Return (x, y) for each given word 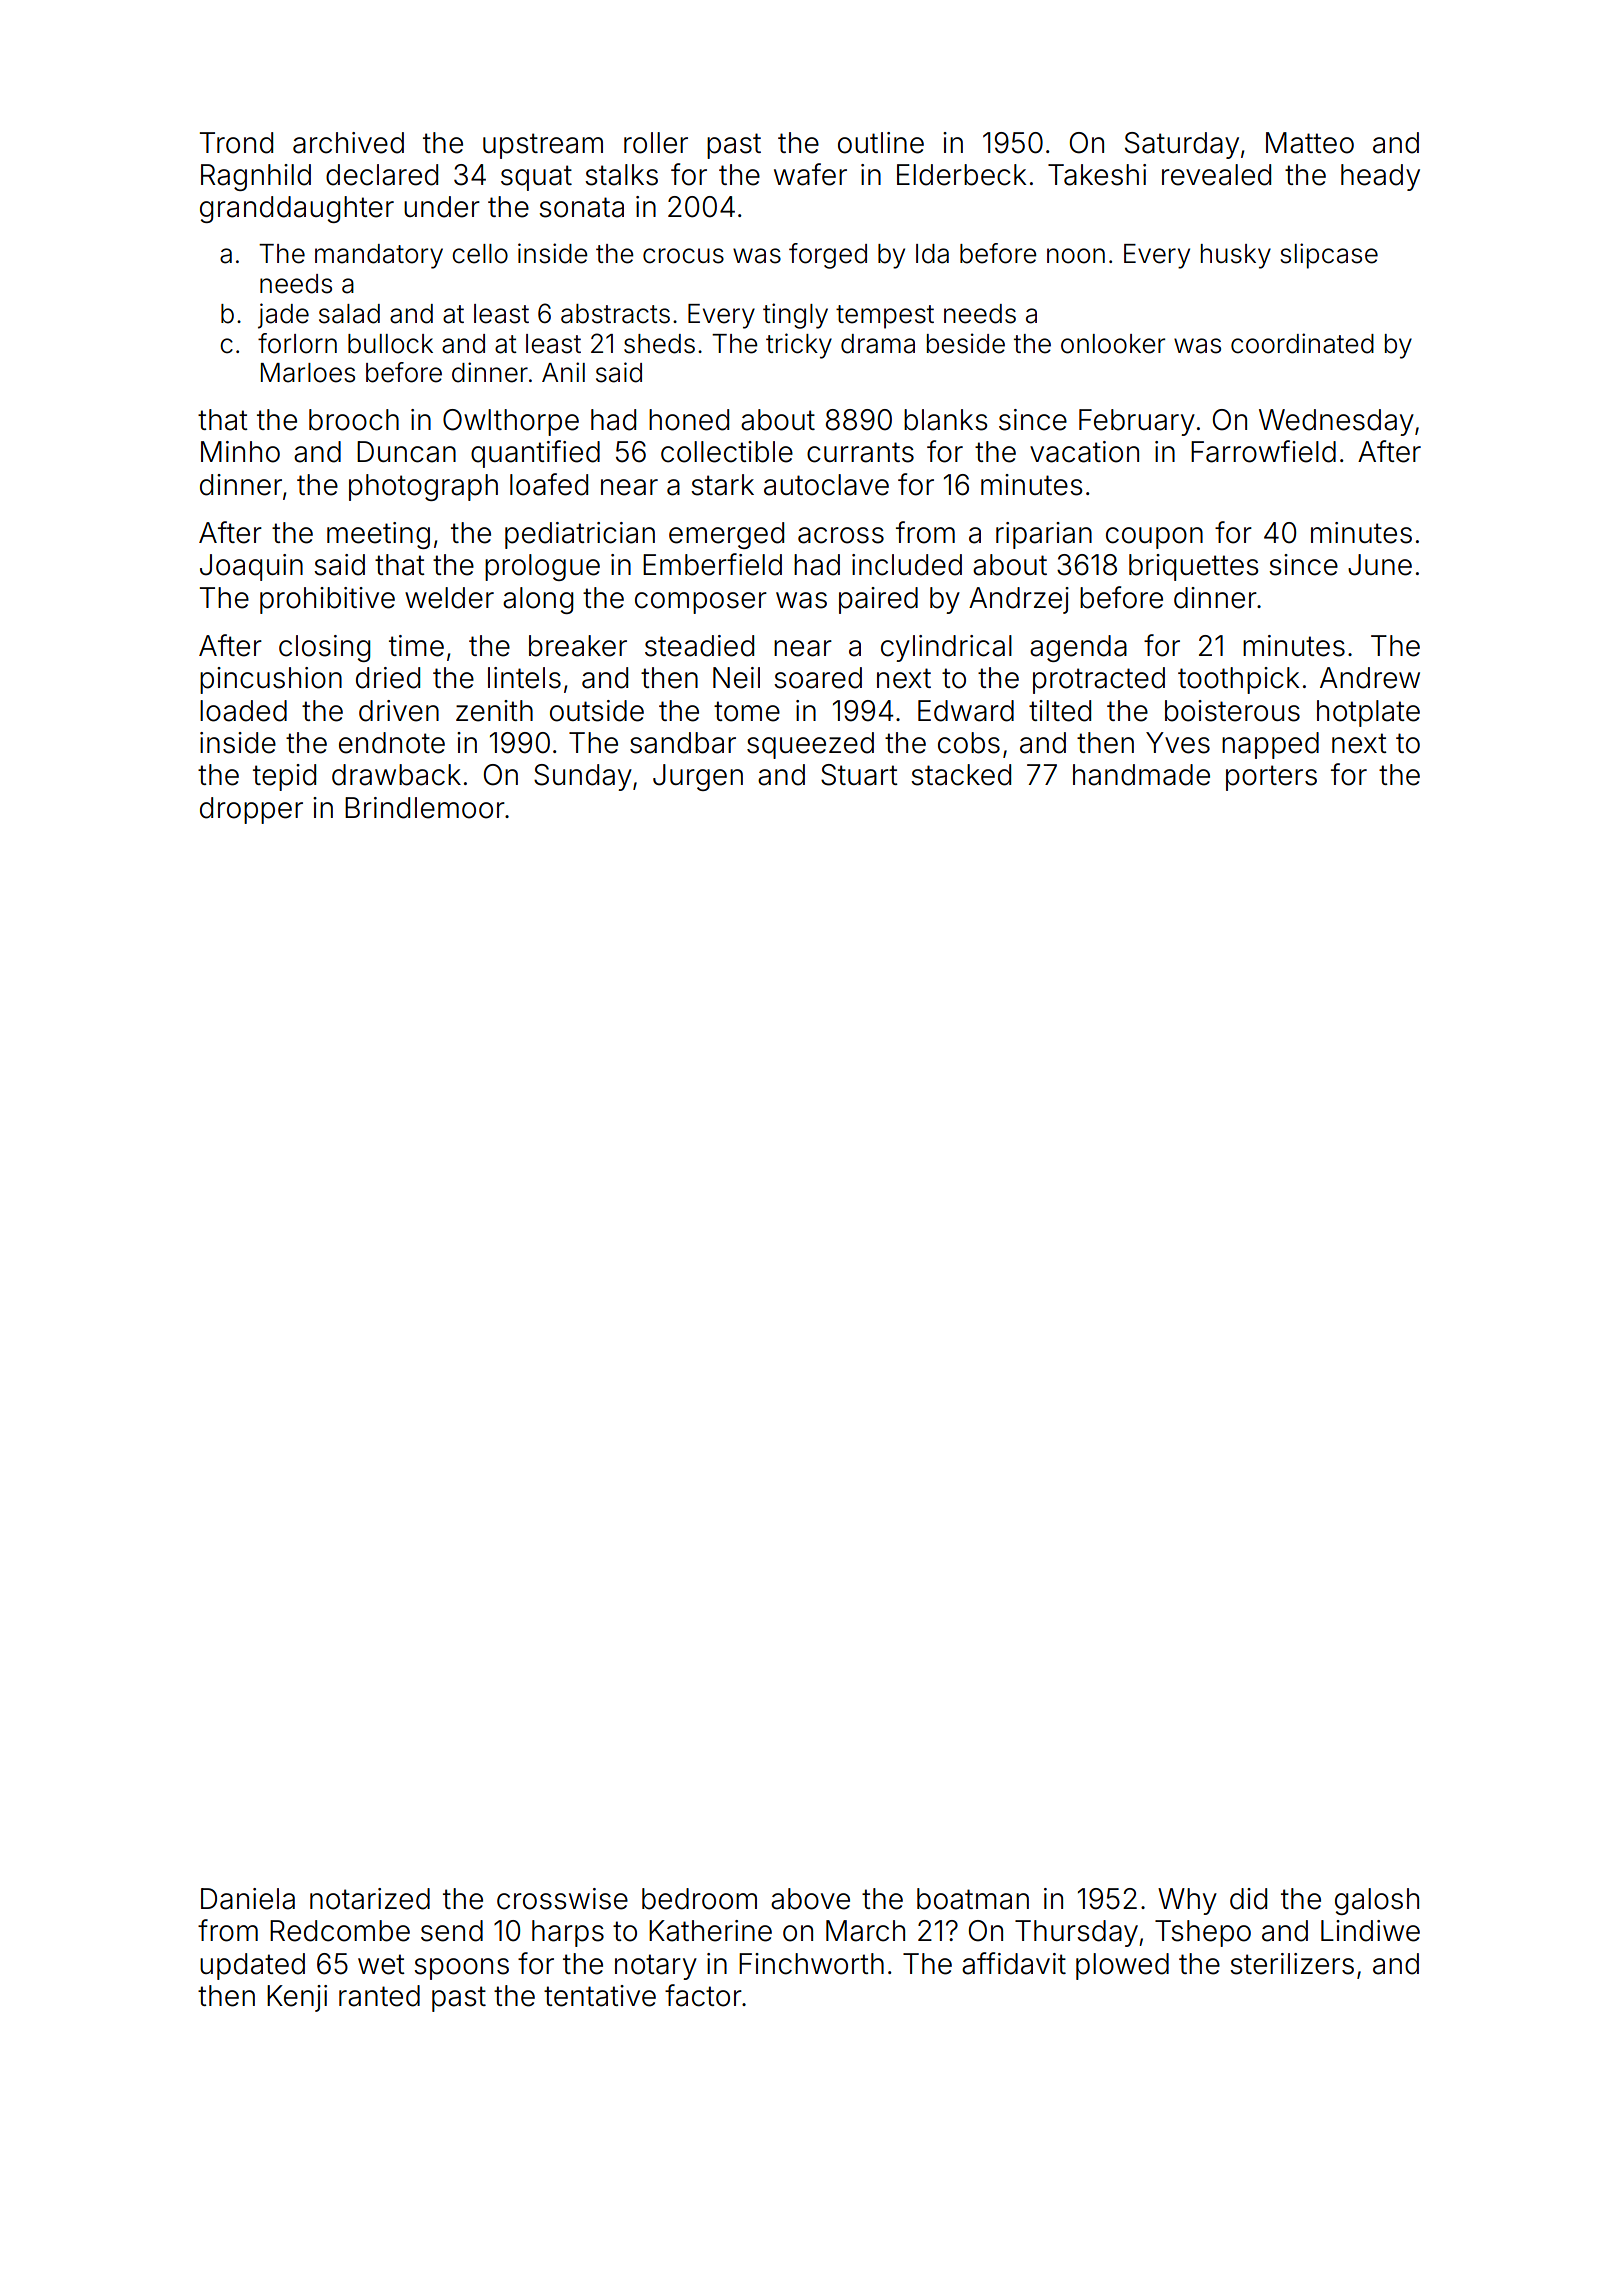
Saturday (1182, 145)
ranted (379, 1996)
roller (656, 143)
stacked (961, 775)
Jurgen (698, 777)
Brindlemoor (425, 808)
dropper (251, 810)
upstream (543, 146)
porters (1271, 778)
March (865, 1931)
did (1248, 1899)
